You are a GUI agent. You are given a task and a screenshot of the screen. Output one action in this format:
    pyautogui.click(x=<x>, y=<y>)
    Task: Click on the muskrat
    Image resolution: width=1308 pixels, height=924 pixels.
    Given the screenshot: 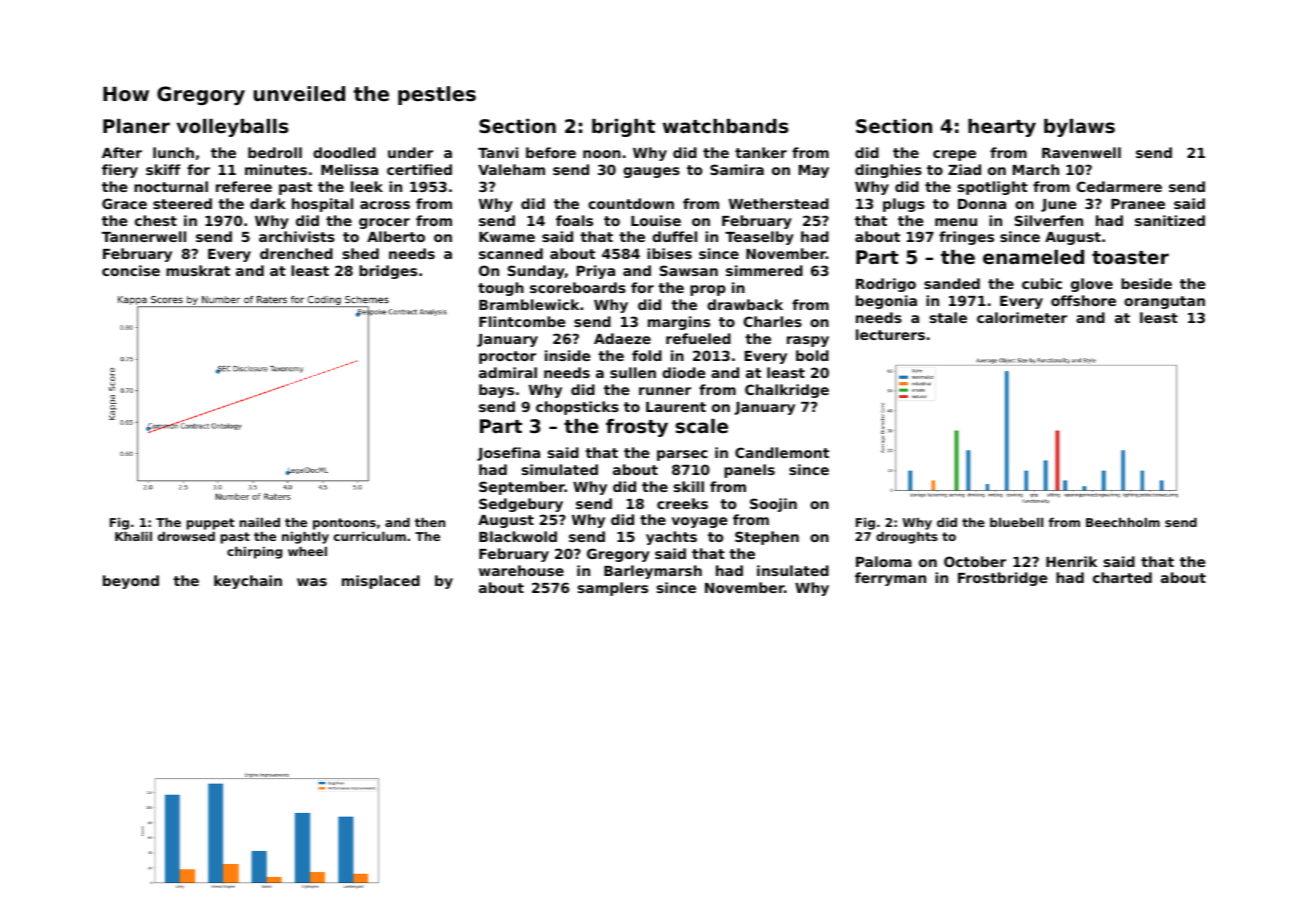 What is the action you would take?
    pyautogui.click(x=198, y=270)
